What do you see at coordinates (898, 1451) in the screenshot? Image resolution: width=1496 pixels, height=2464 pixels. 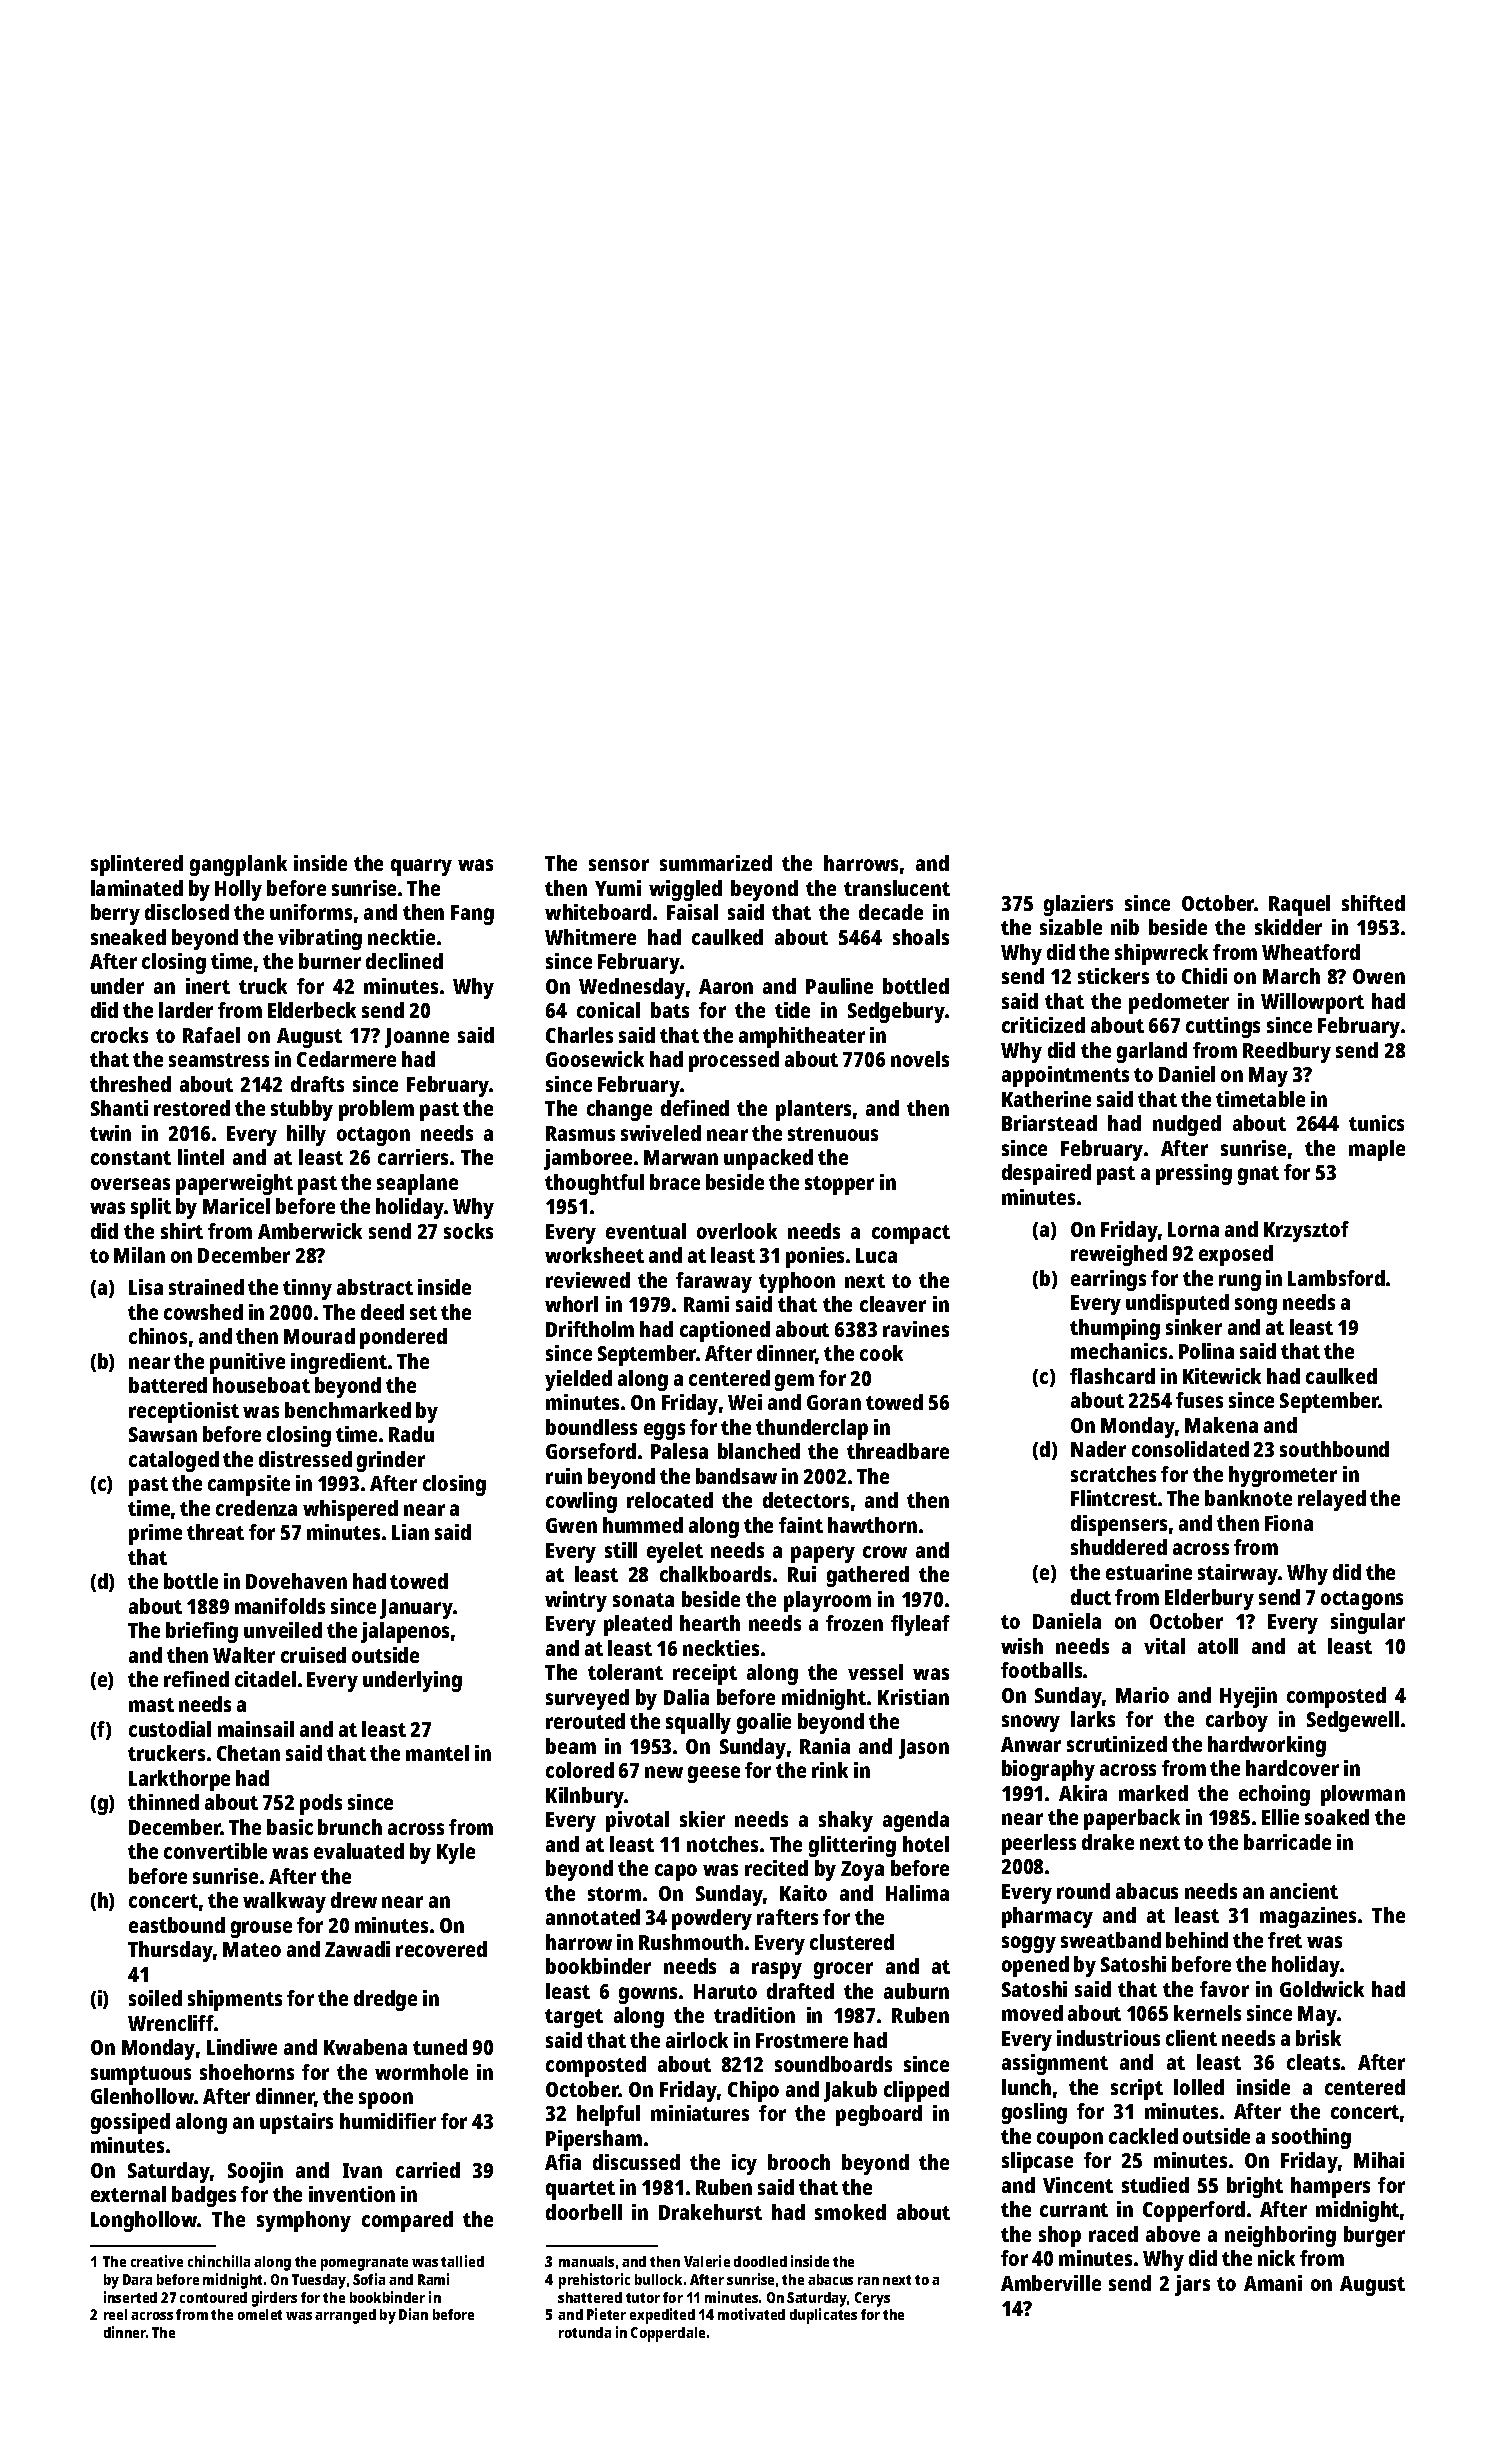 I see `threadbare` at bounding box center [898, 1451].
